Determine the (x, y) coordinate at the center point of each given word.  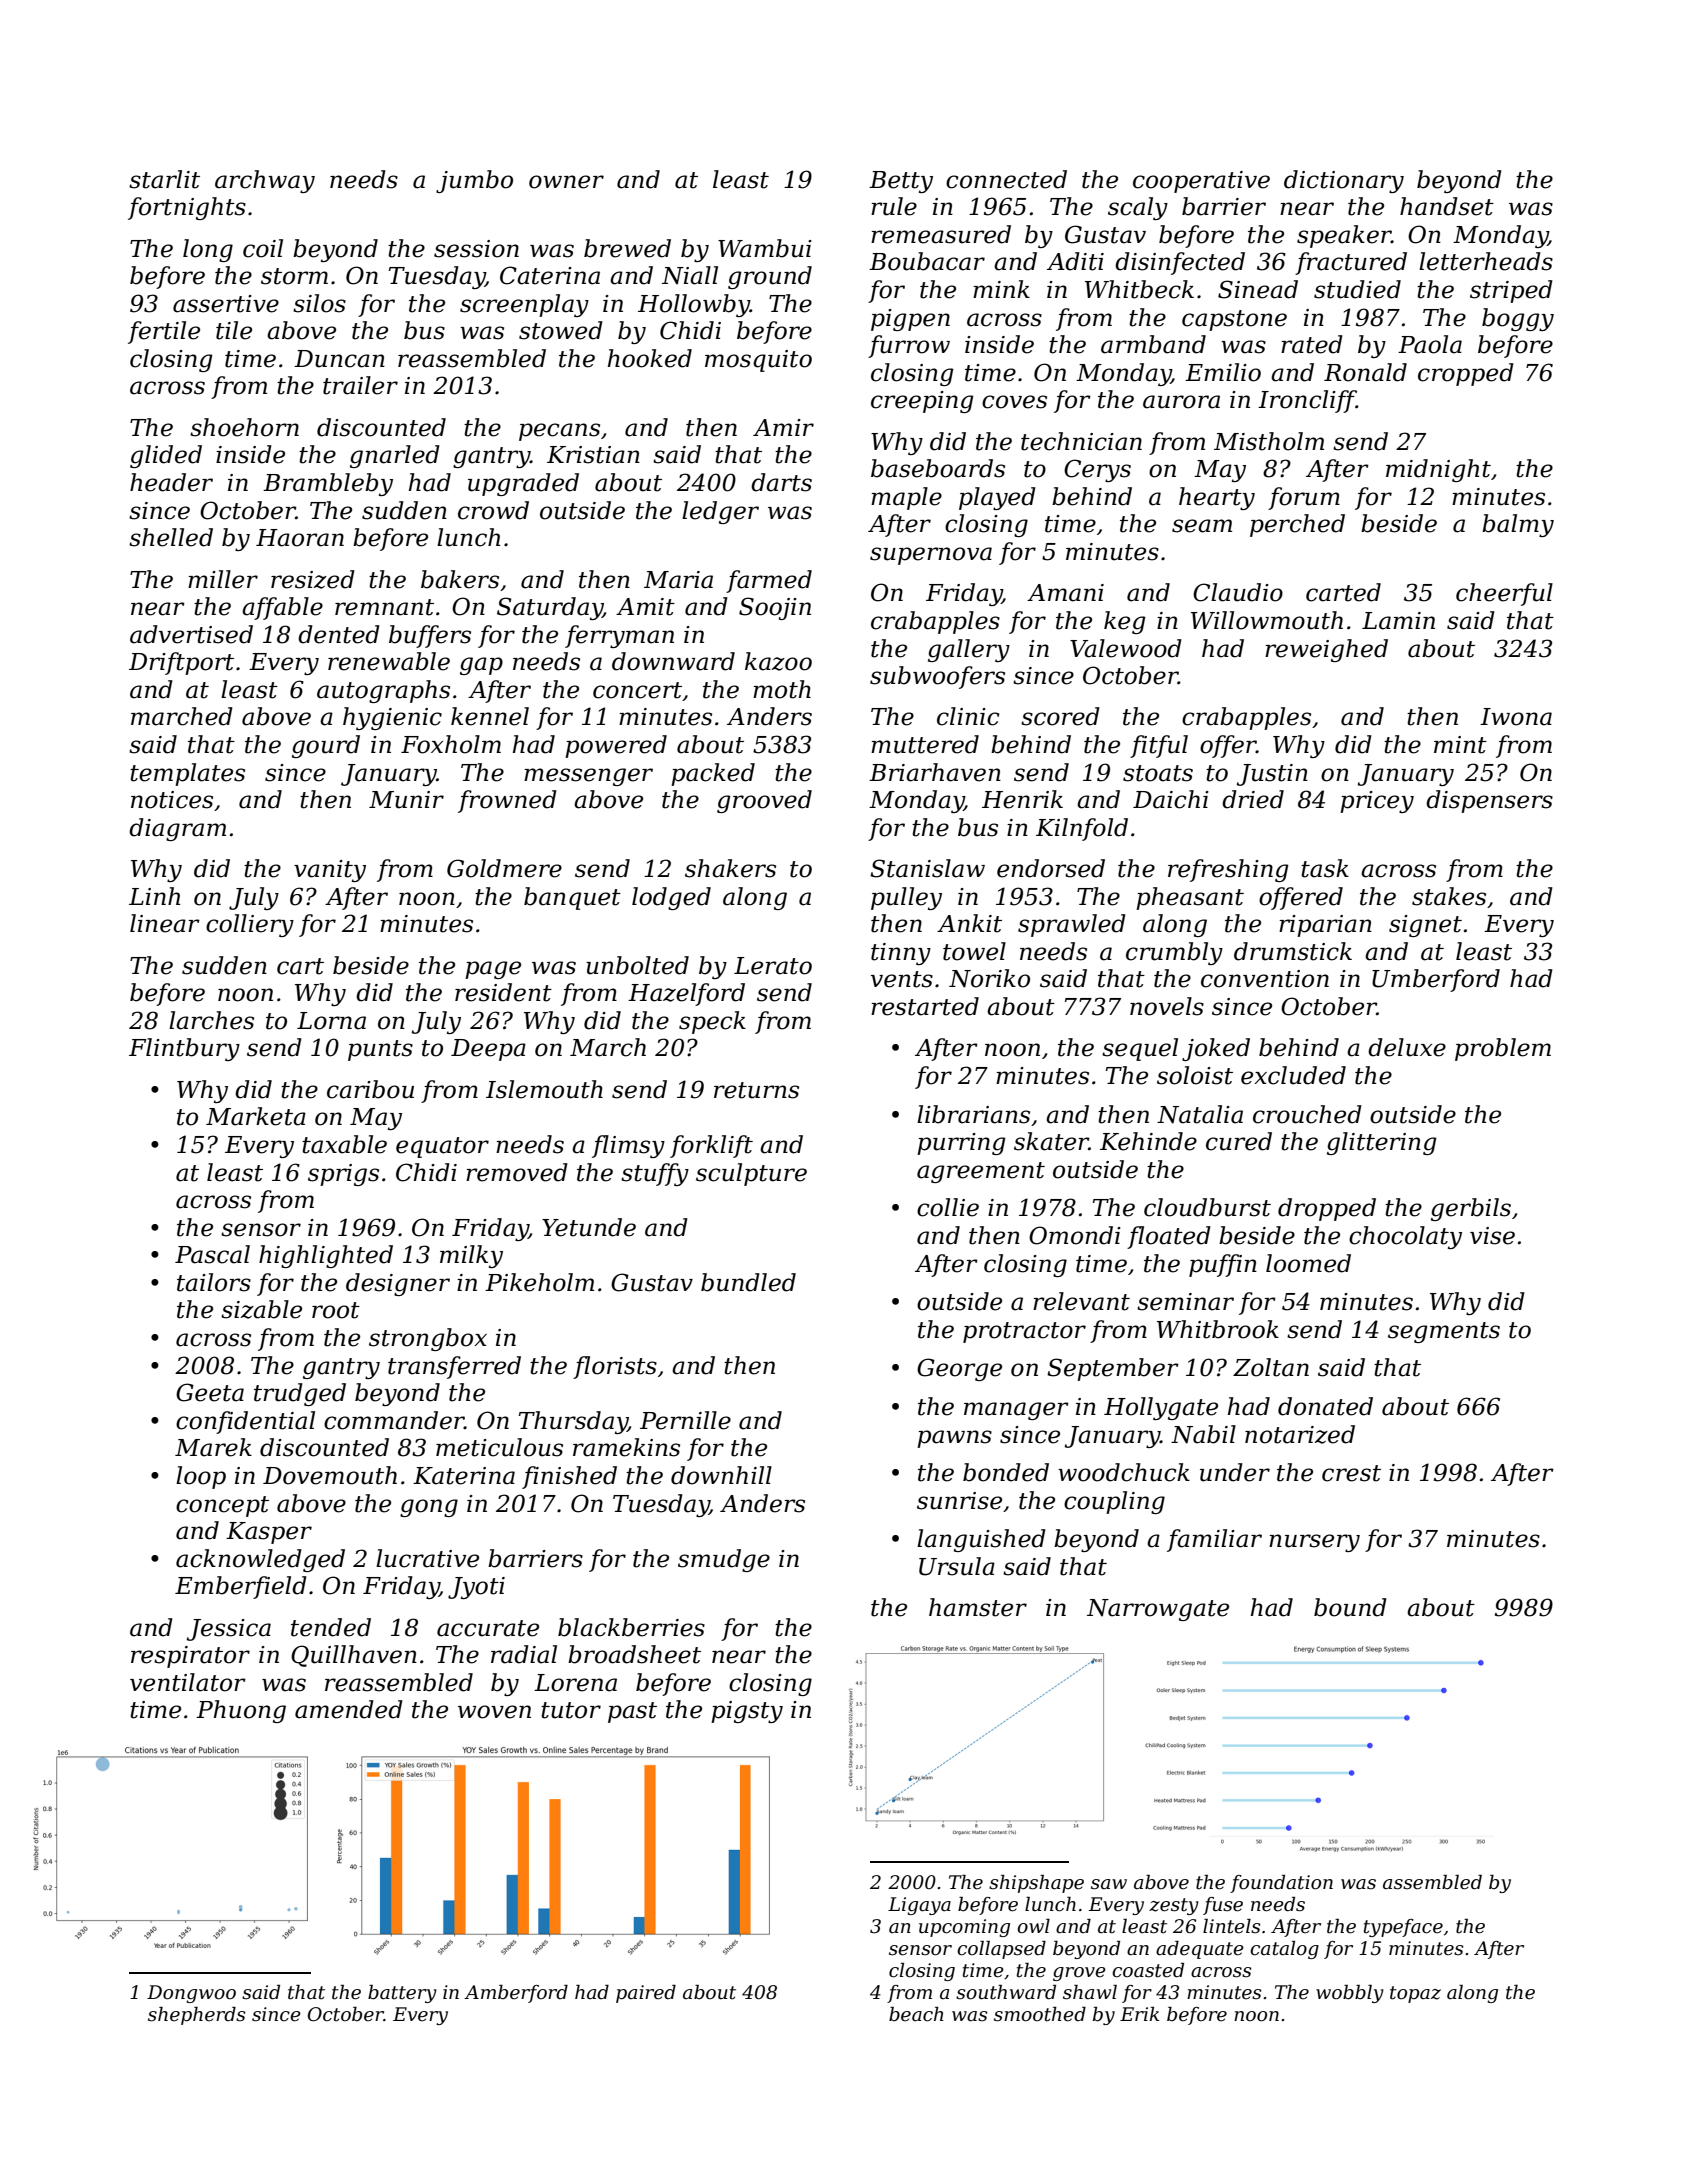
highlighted (326, 1256)
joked (1216, 1049)
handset (1447, 206)
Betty (901, 182)
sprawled (1072, 925)
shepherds (197, 2016)
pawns (954, 1439)
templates (187, 774)
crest (1351, 1473)
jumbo (474, 181)
